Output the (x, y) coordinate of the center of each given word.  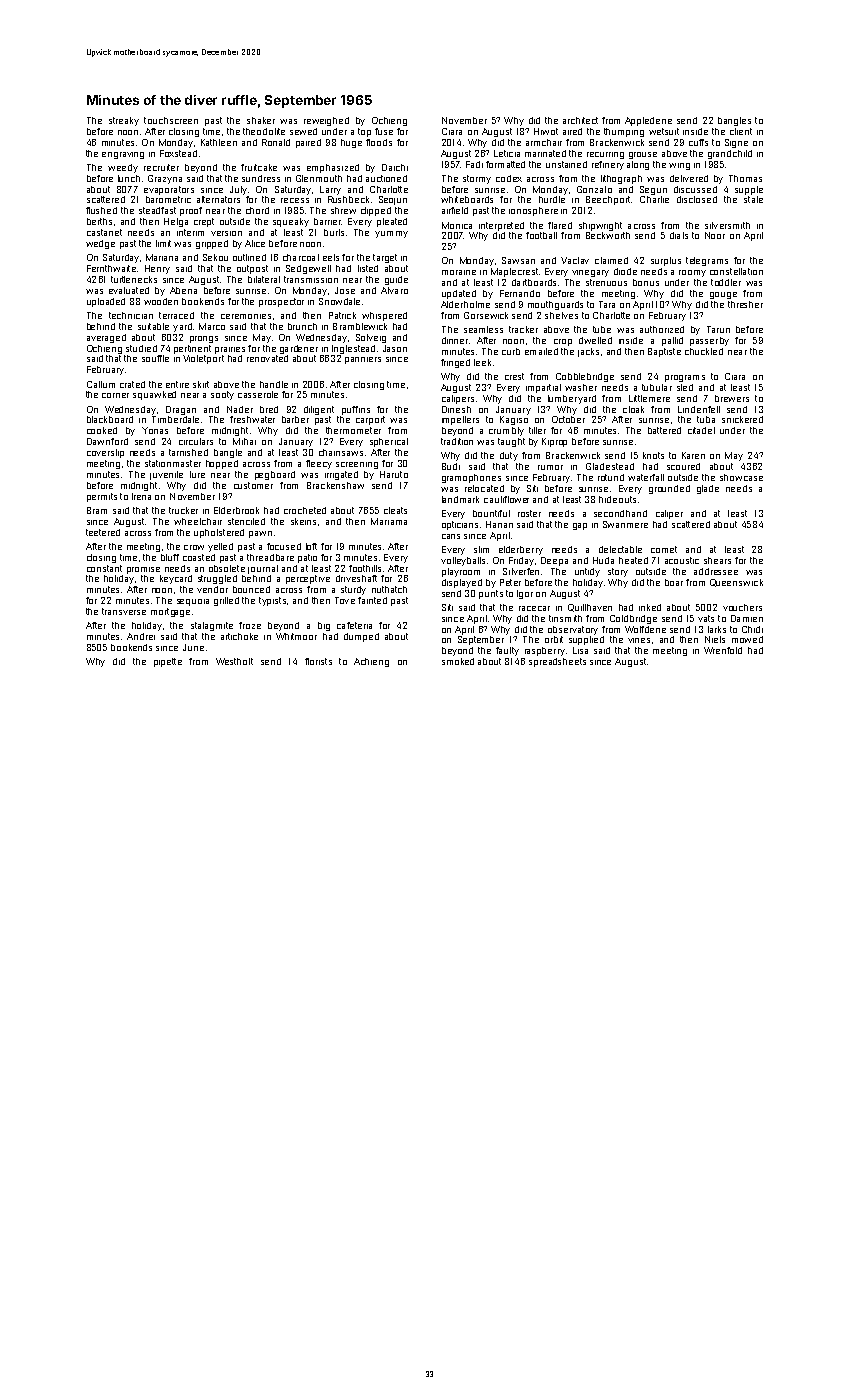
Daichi (395, 167)
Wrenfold (723, 650)
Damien (747, 618)
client (741, 131)
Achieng (371, 662)
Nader (240, 409)
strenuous (606, 282)
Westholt (234, 661)
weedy (123, 168)
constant (104, 568)
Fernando (520, 293)
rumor (550, 467)
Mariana (162, 257)
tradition (457, 441)
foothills (365, 568)
